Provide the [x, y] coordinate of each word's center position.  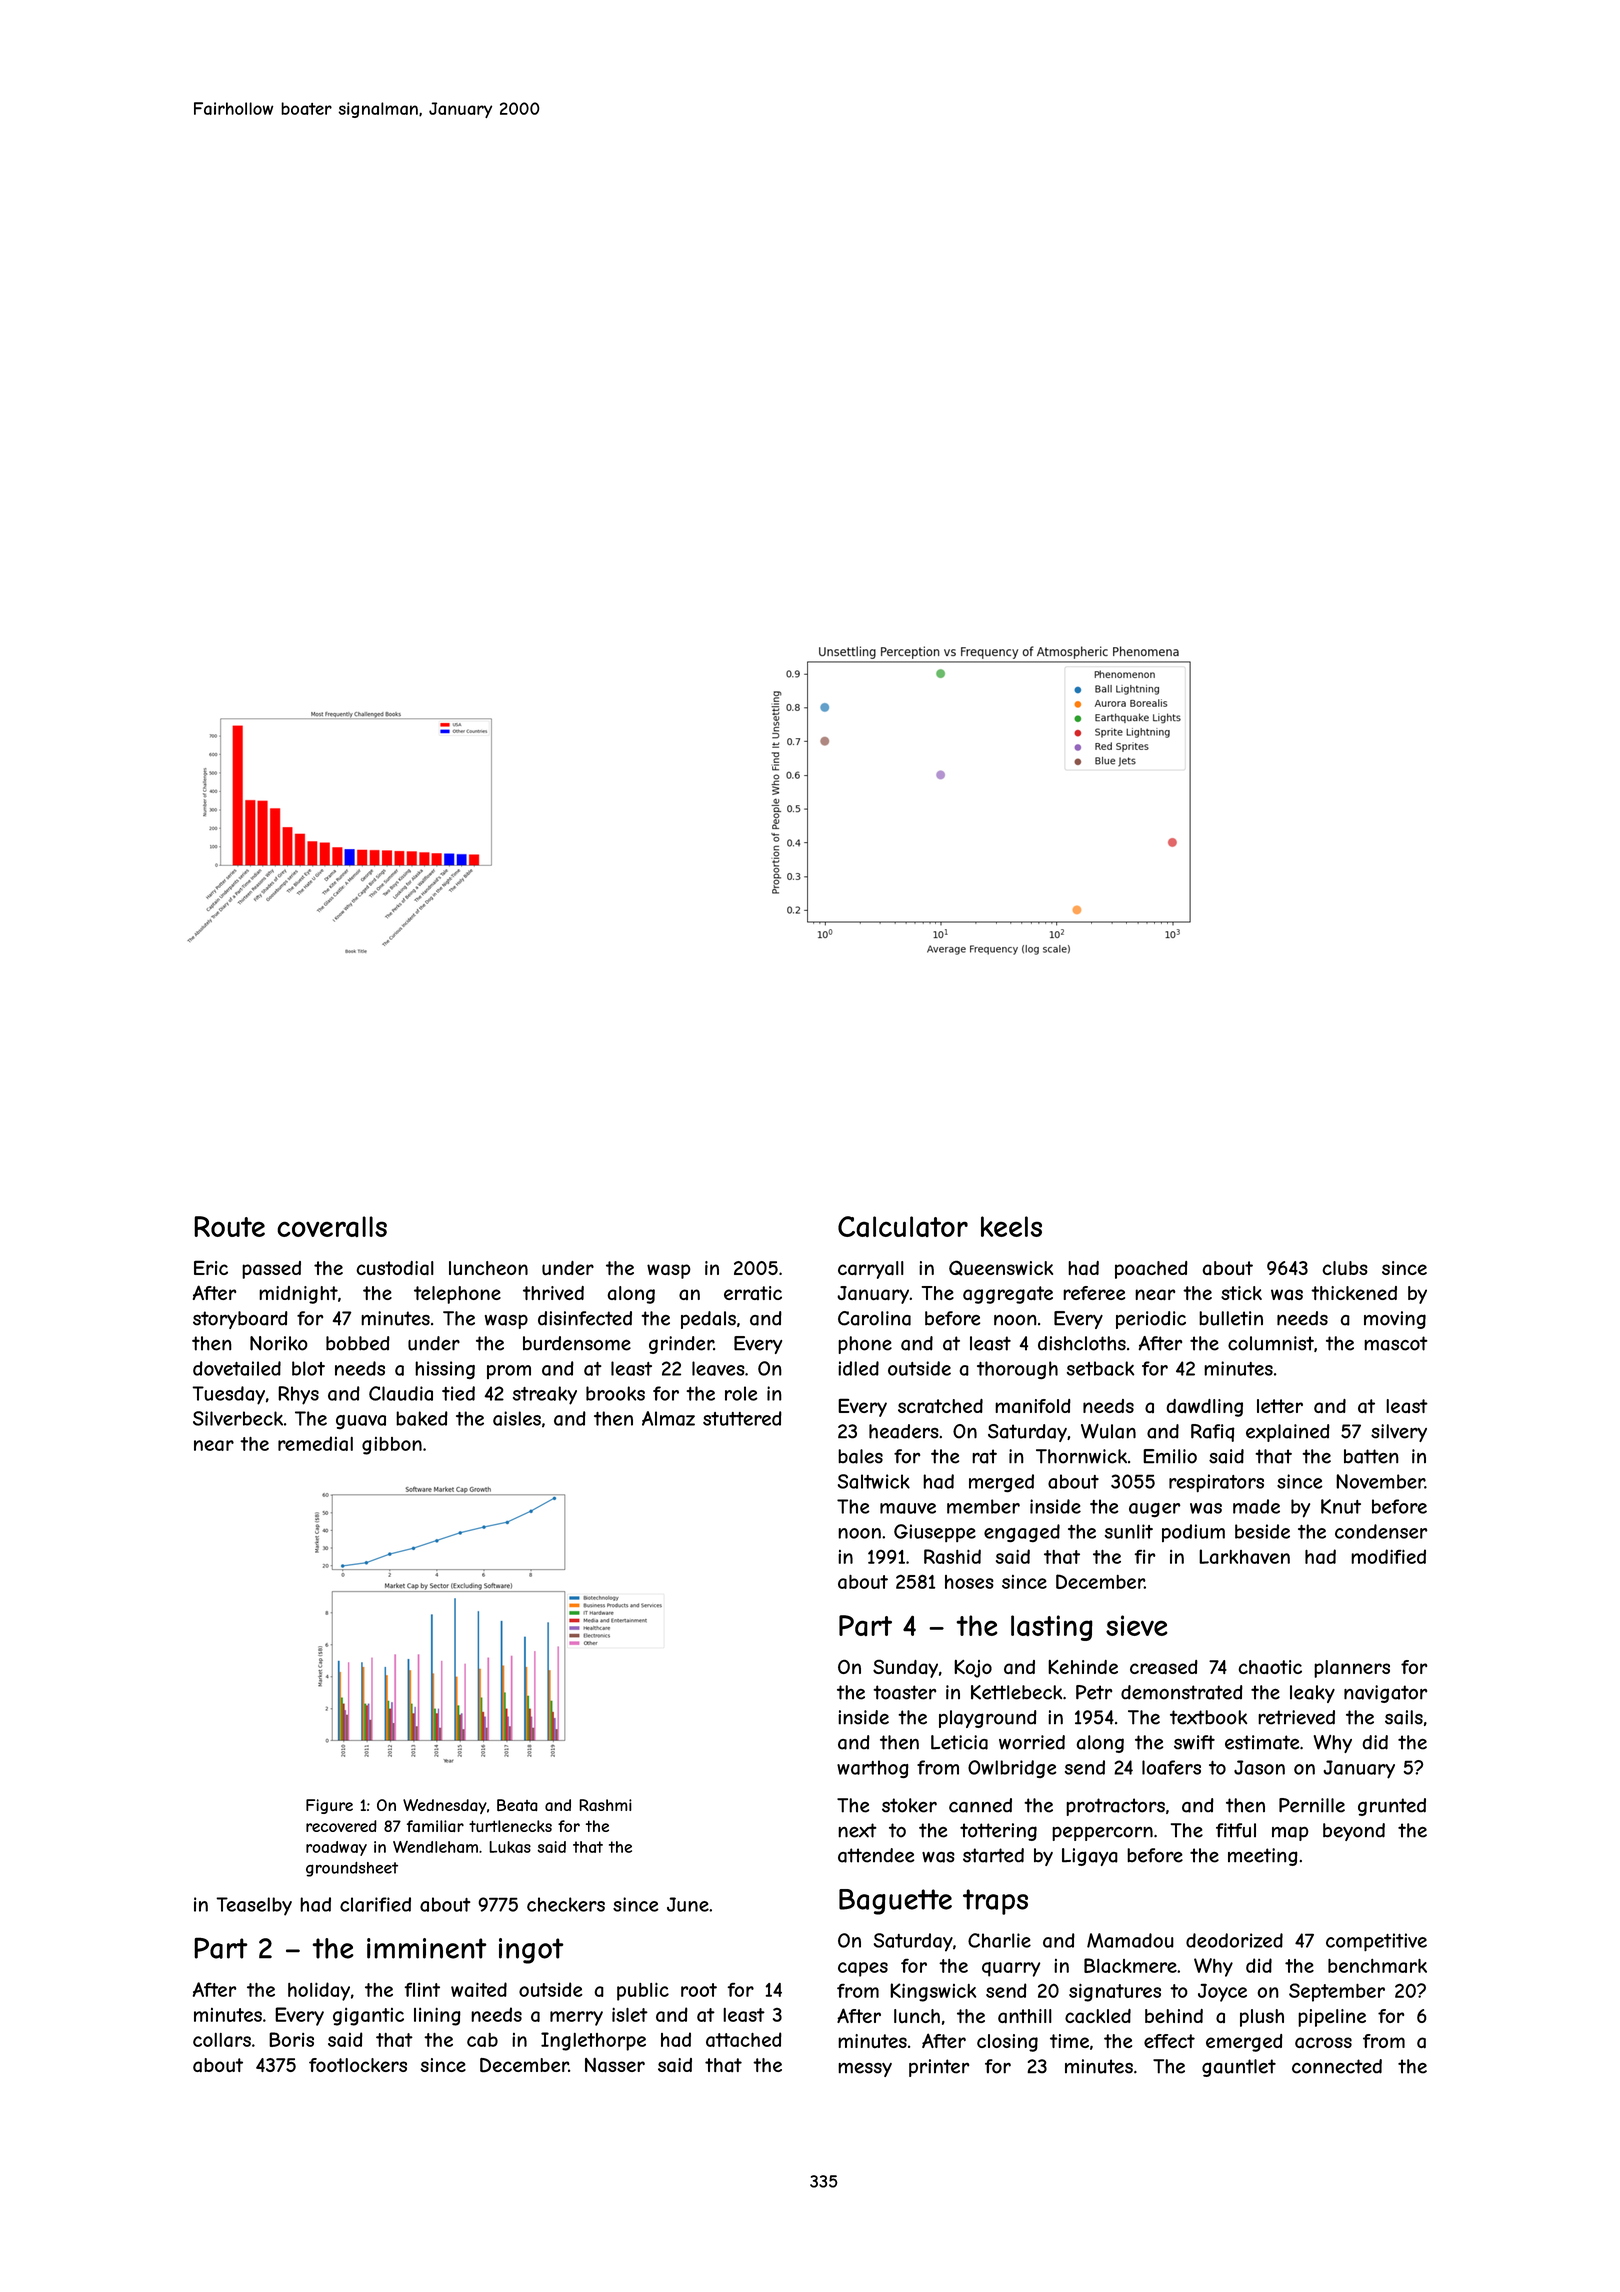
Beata [517, 1805]
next [857, 1830]
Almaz [668, 1418]
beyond [1354, 1832]
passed [271, 1270]
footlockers [358, 2065]
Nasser [615, 2065]
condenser [1381, 1531]
